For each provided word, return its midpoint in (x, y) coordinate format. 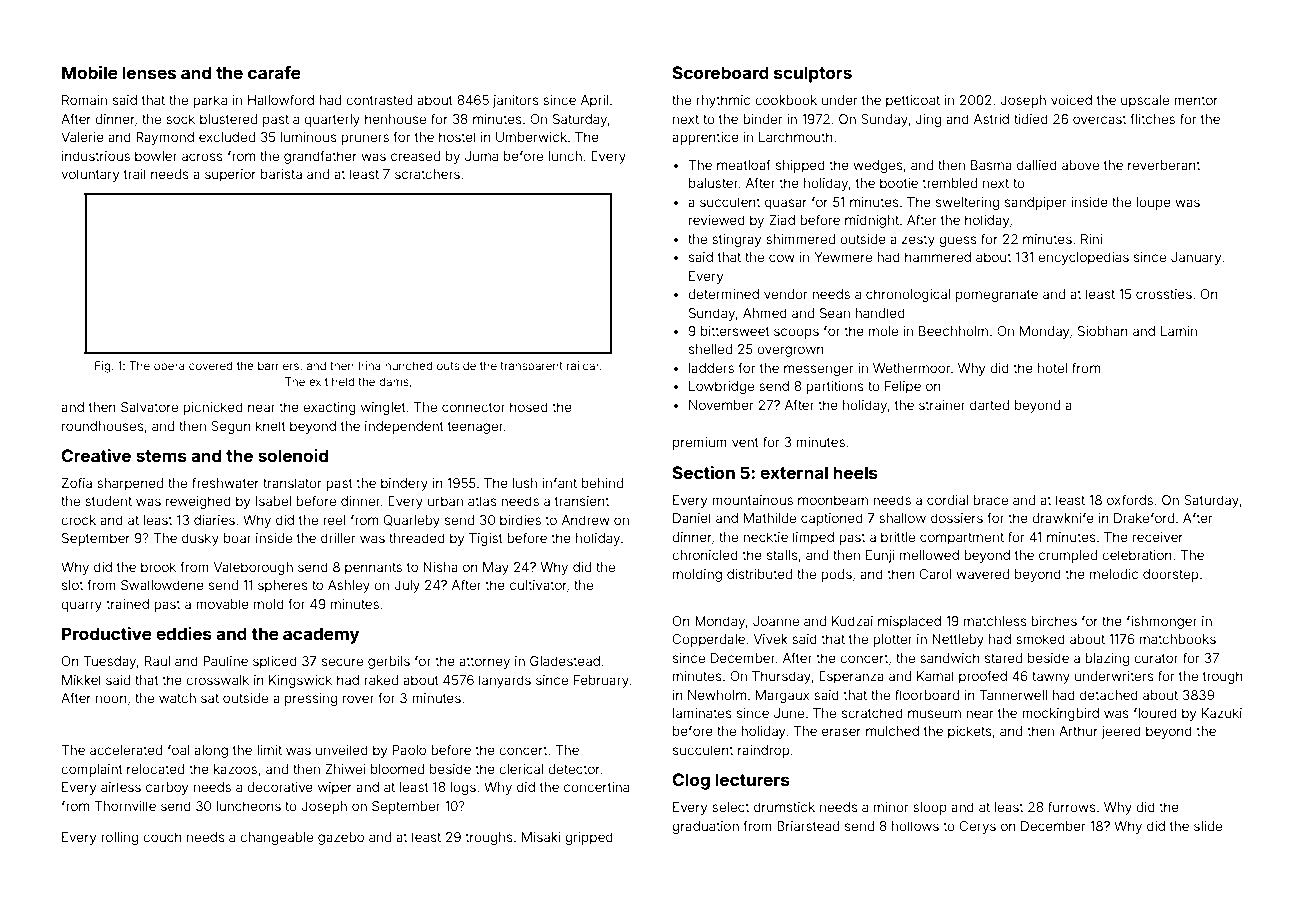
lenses (149, 72)
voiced (1071, 100)
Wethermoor (912, 368)
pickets (970, 732)
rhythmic (723, 101)
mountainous (752, 500)
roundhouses (103, 426)
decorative (280, 787)
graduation (705, 827)
